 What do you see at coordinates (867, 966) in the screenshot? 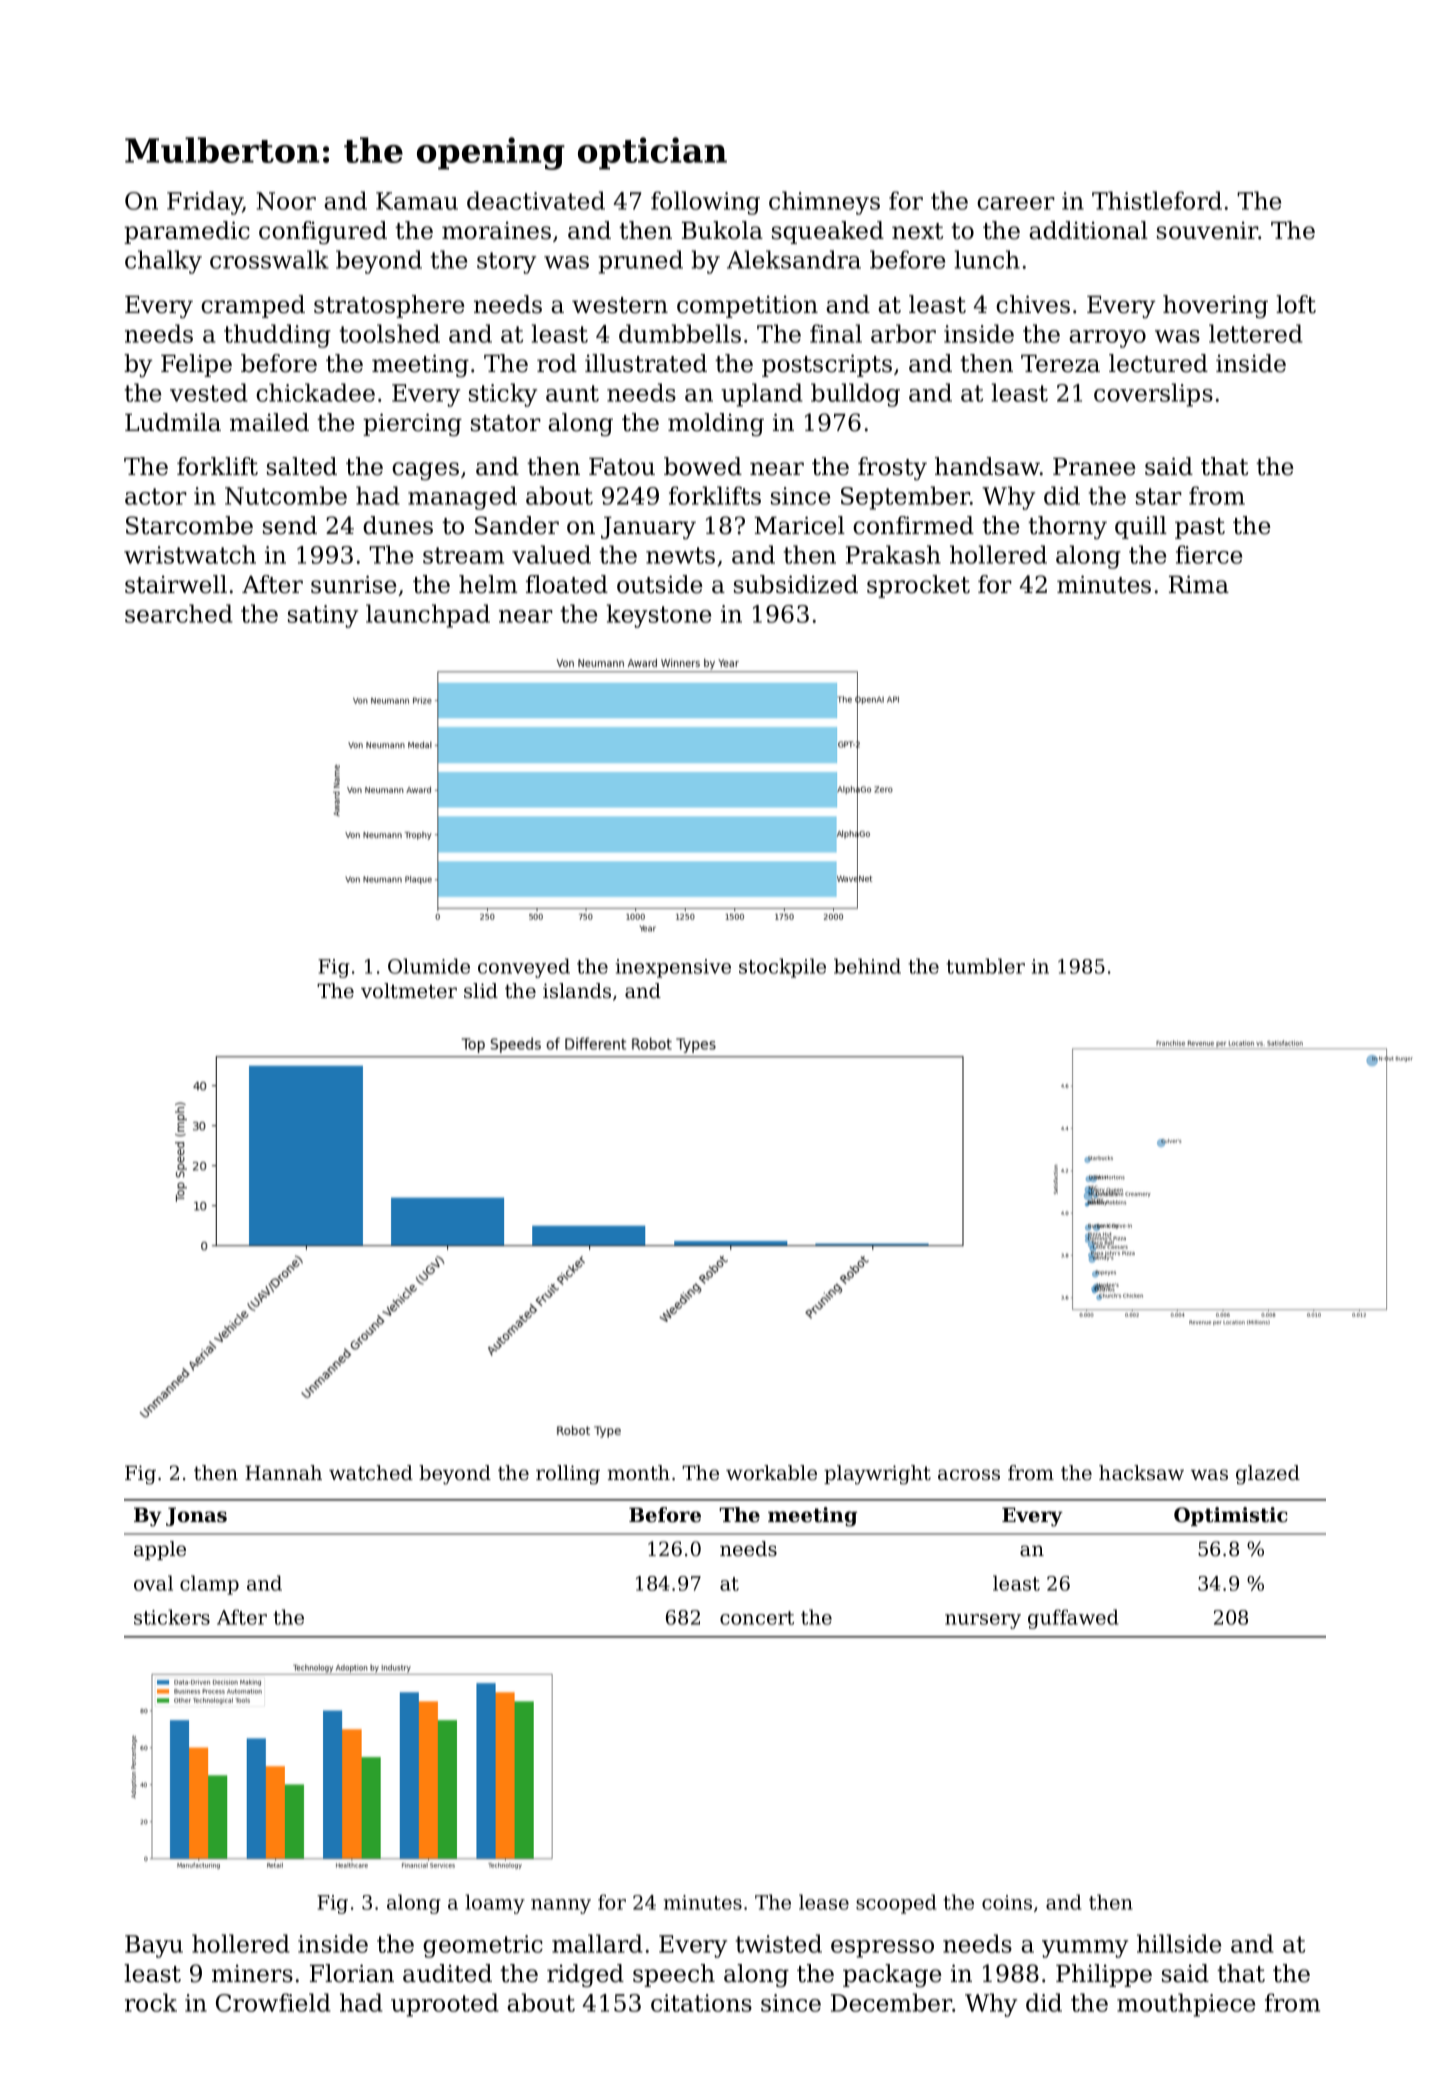
I see `behind` at bounding box center [867, 966].
